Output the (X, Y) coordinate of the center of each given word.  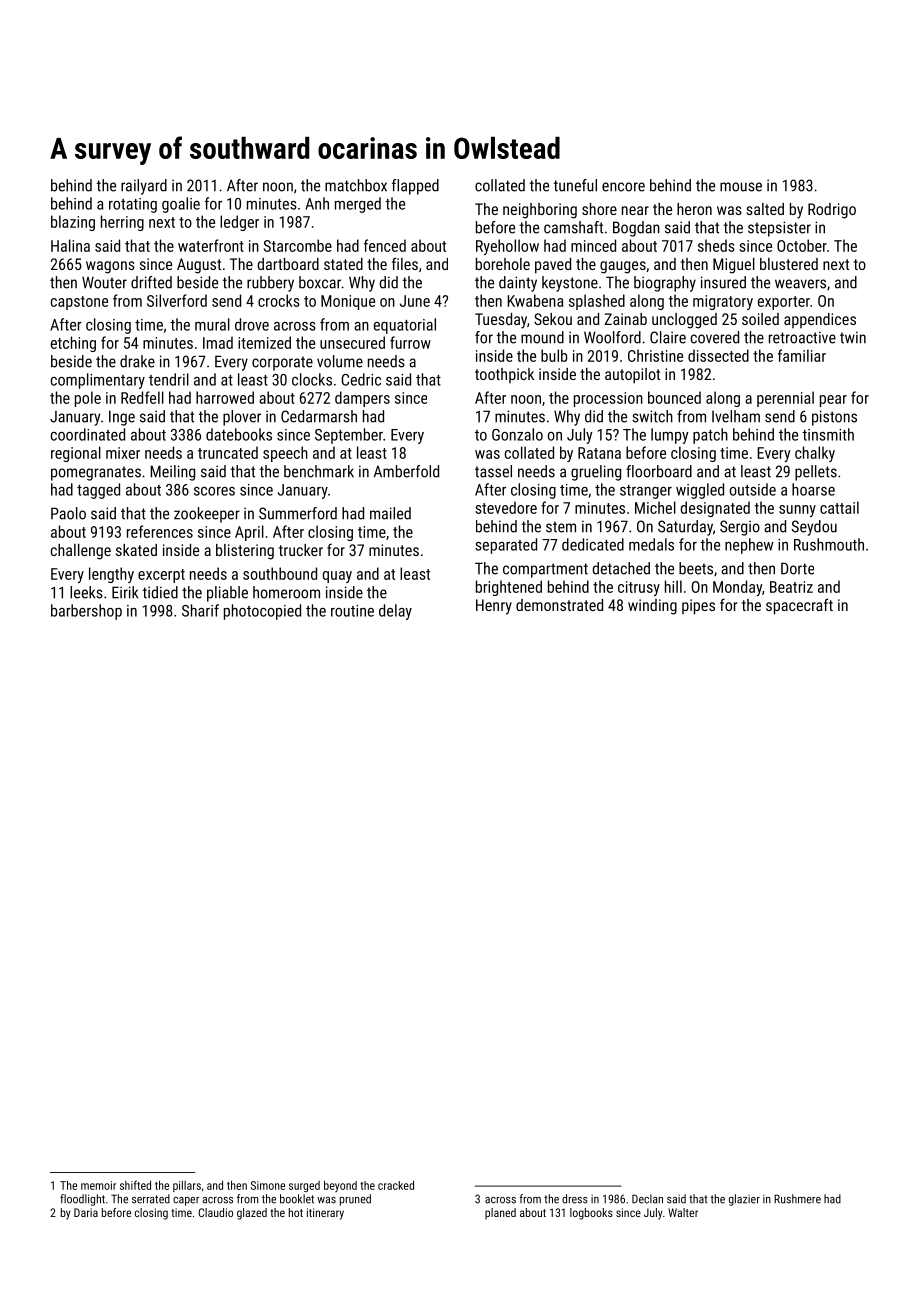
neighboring (540, 211)
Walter (683, 1212)
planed (500, 1213)
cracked (396, 1185)
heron (694, 209)
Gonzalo (517, 434)
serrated (151, 1199)
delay (395, 612)
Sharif (200, 610)
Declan (647, 1199)
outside (753, 489)
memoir (98, 1185)
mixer (123, 453)
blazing (73, 223)
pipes (698, 607)
